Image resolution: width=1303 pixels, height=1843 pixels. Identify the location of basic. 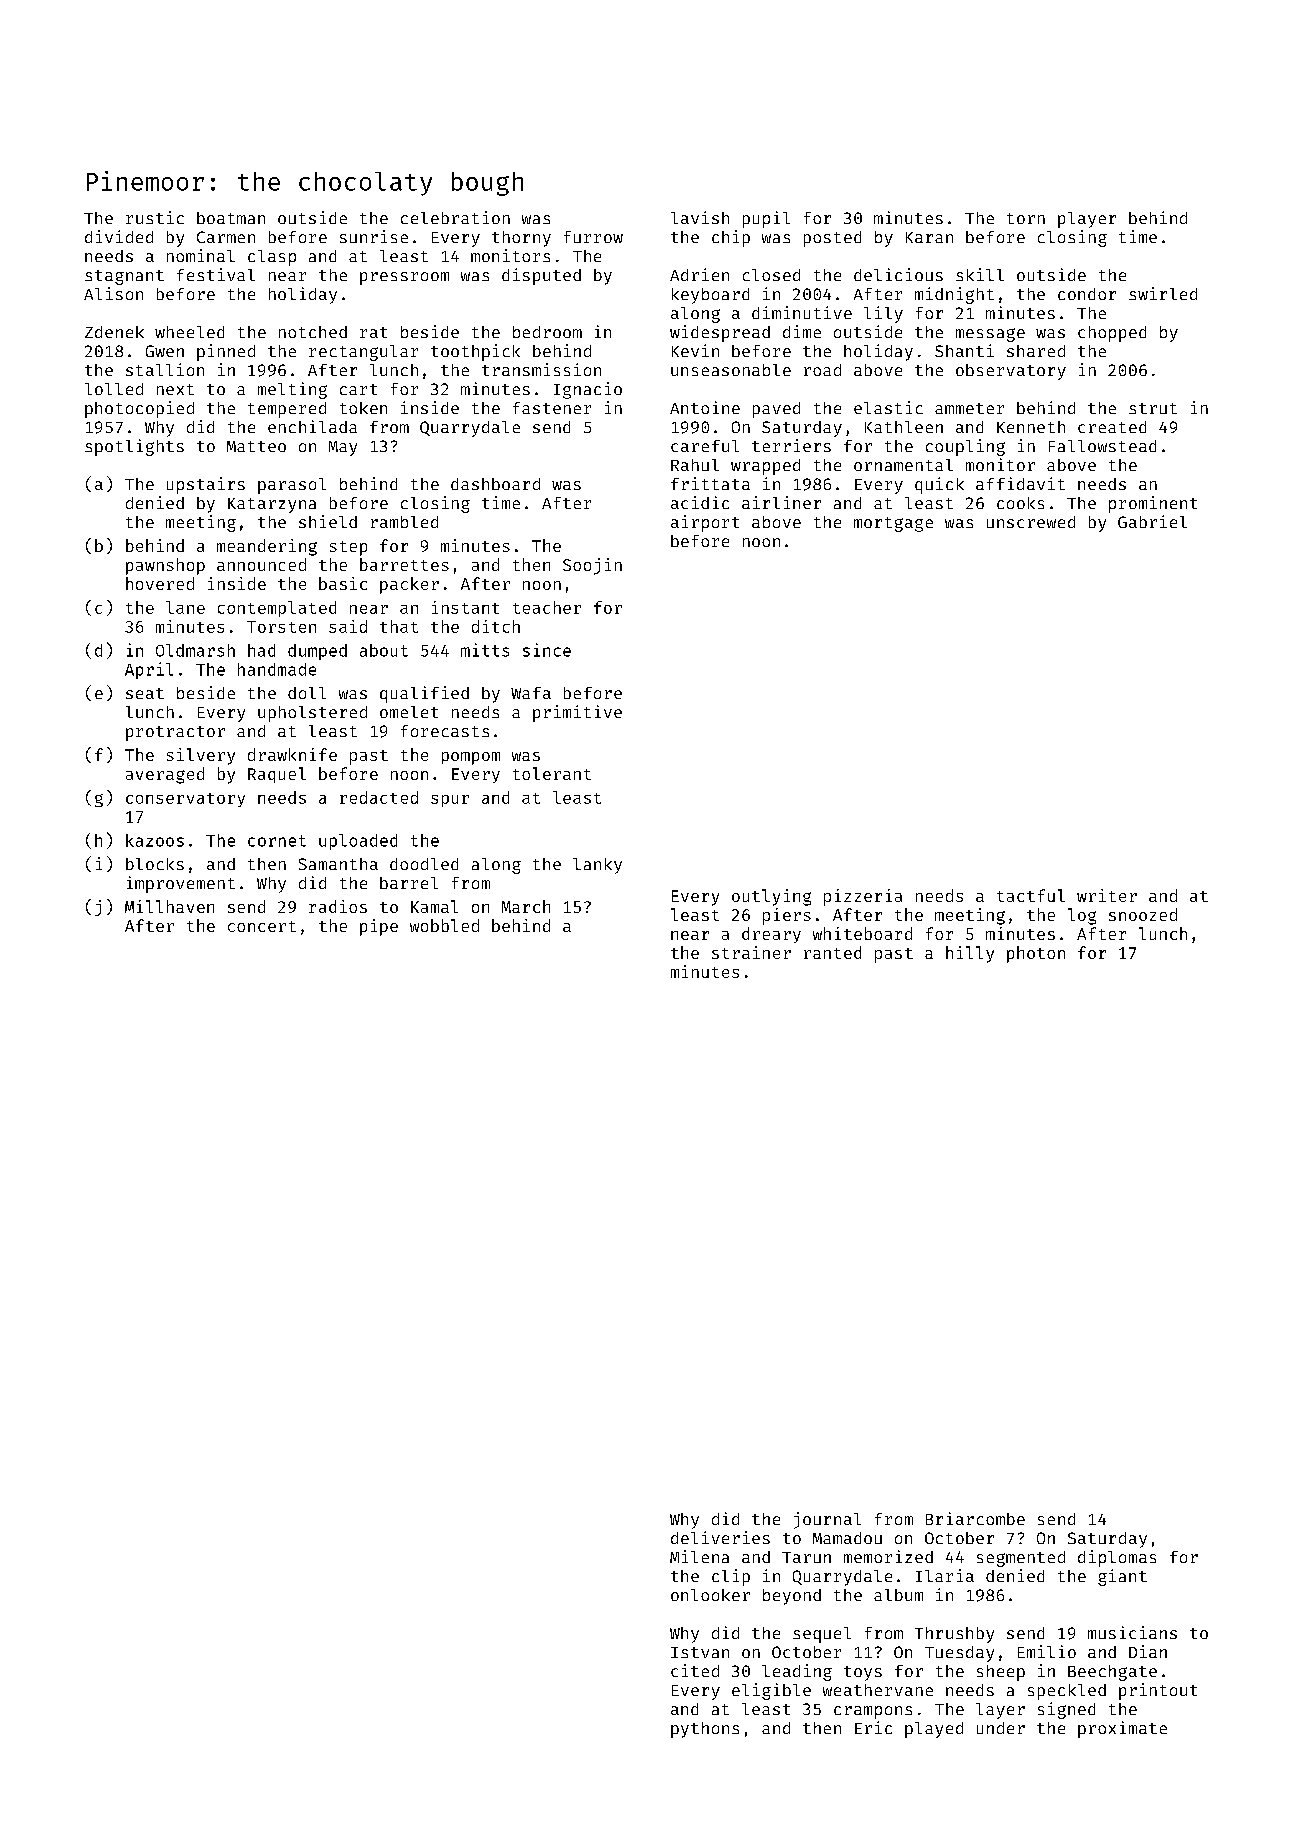
(343, 583).
